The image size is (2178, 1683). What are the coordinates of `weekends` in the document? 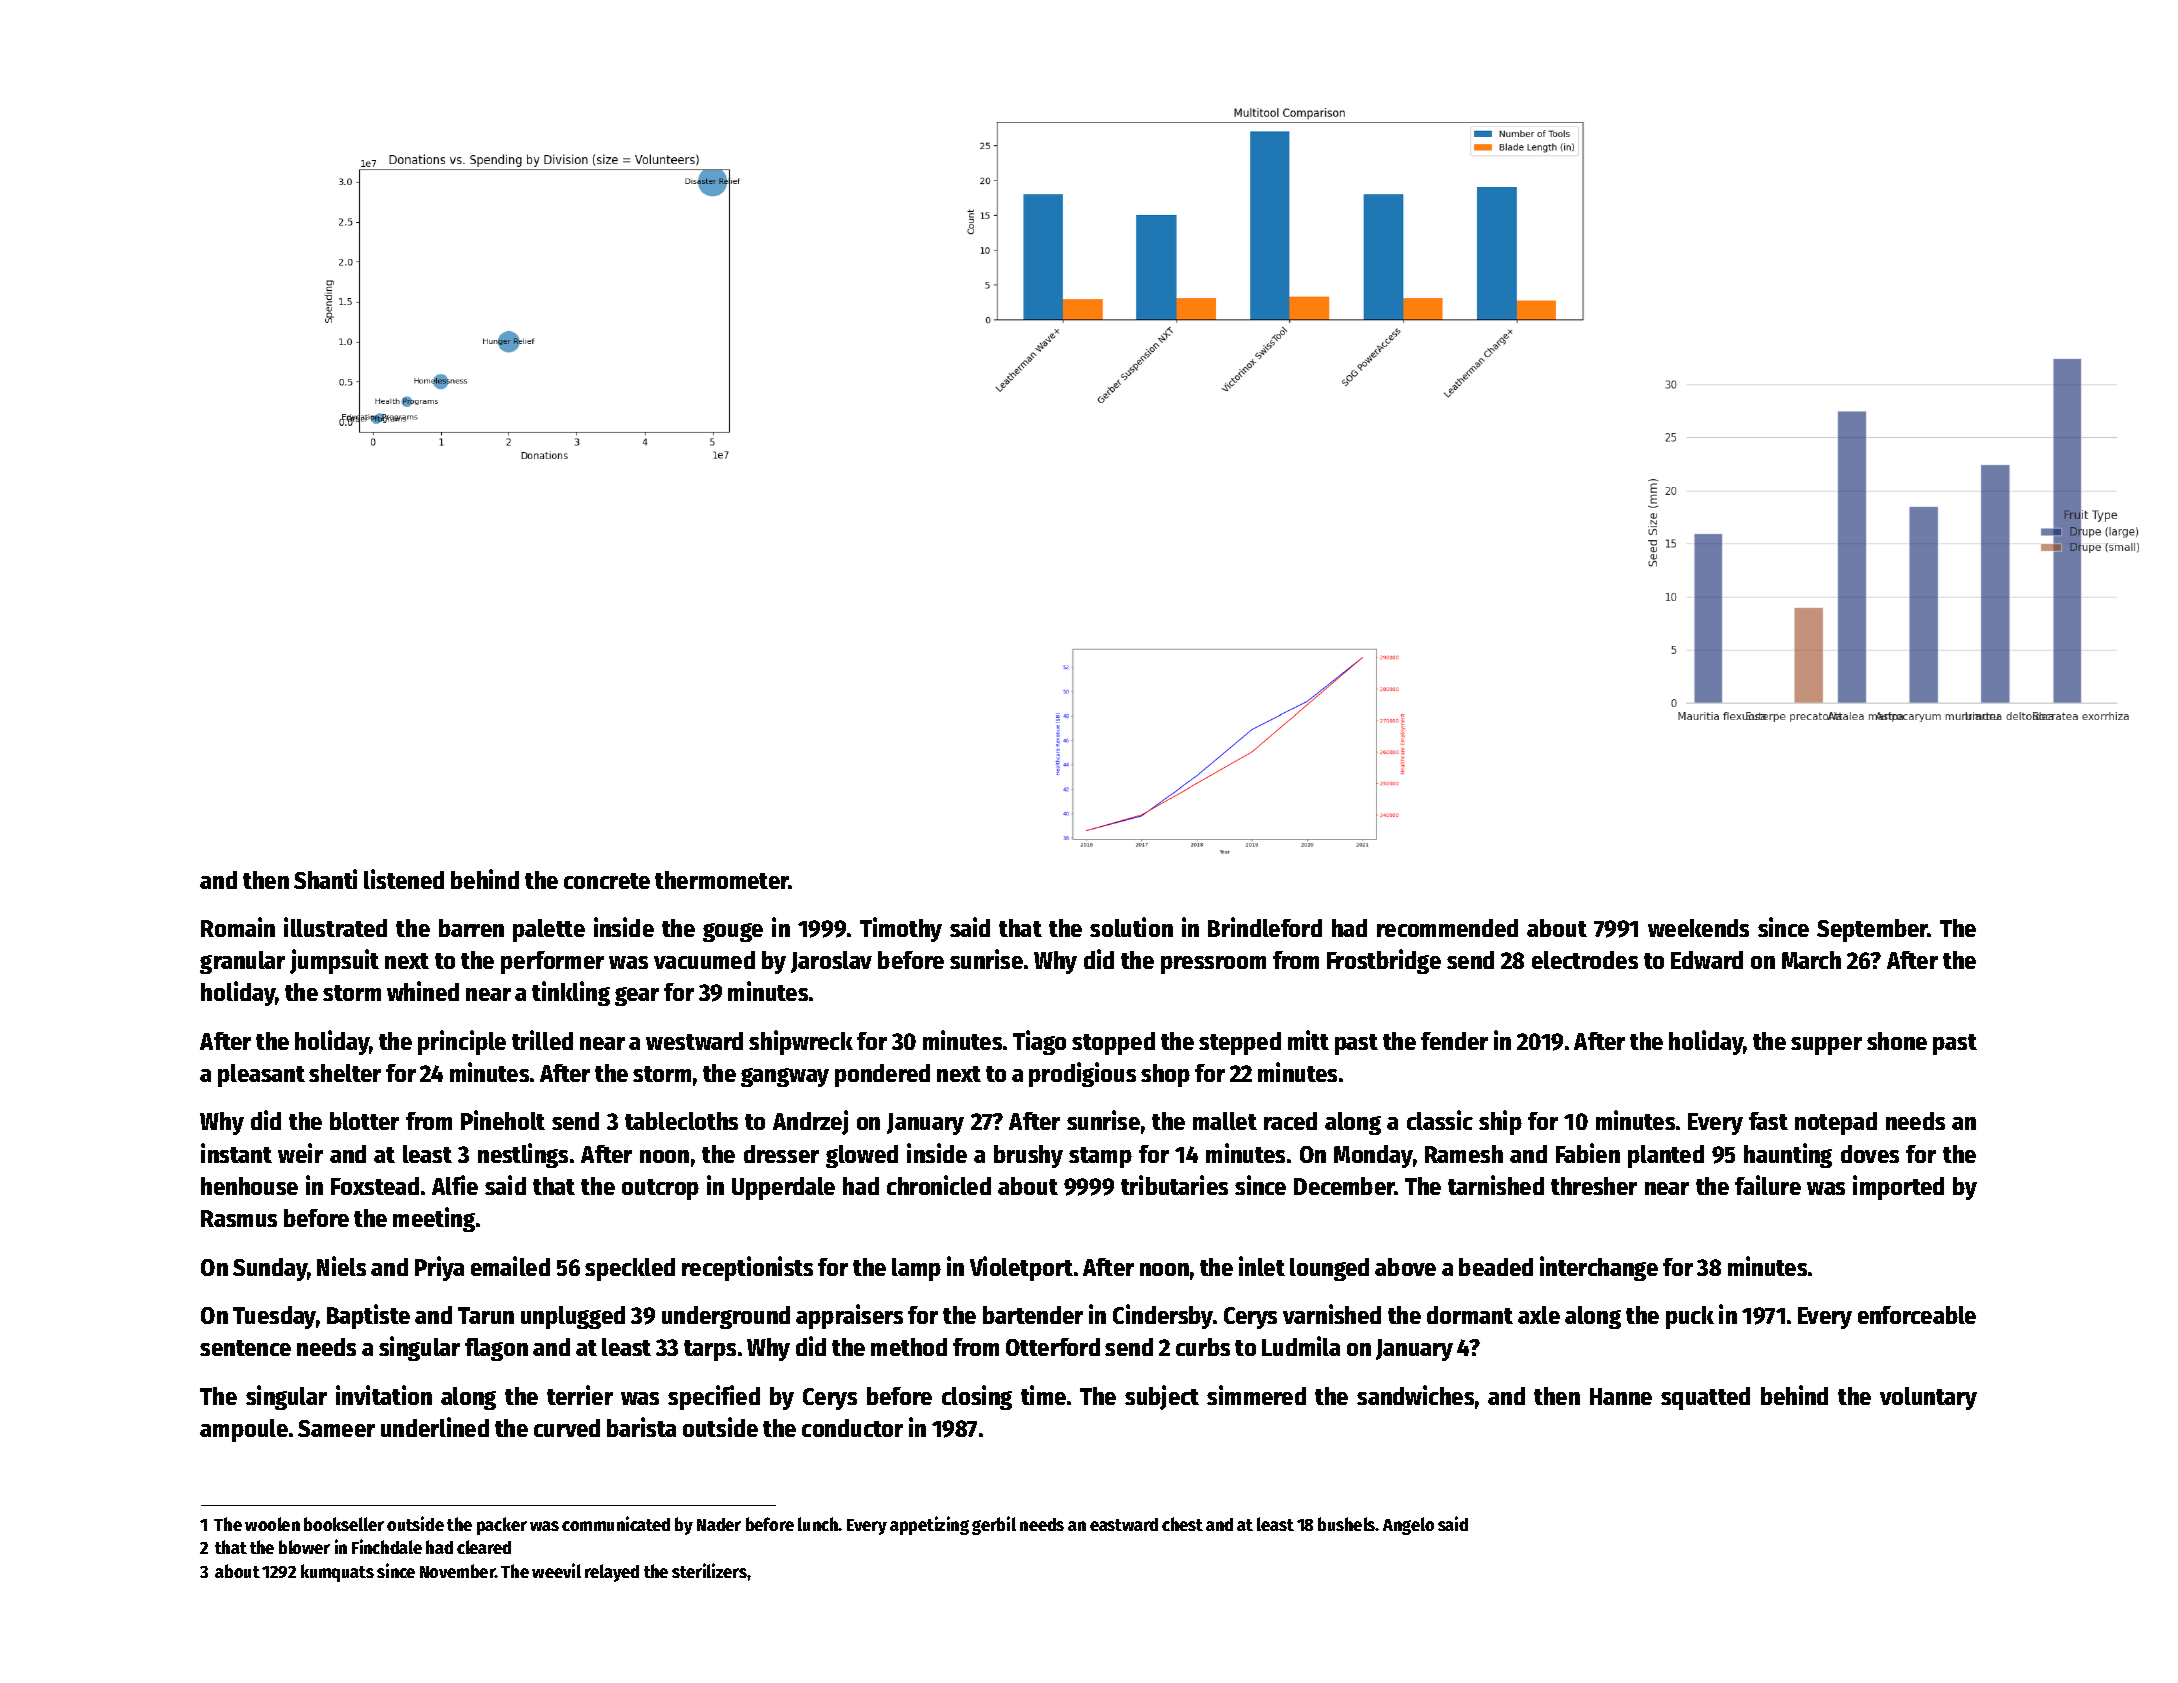 It's located at (1698, 928).
